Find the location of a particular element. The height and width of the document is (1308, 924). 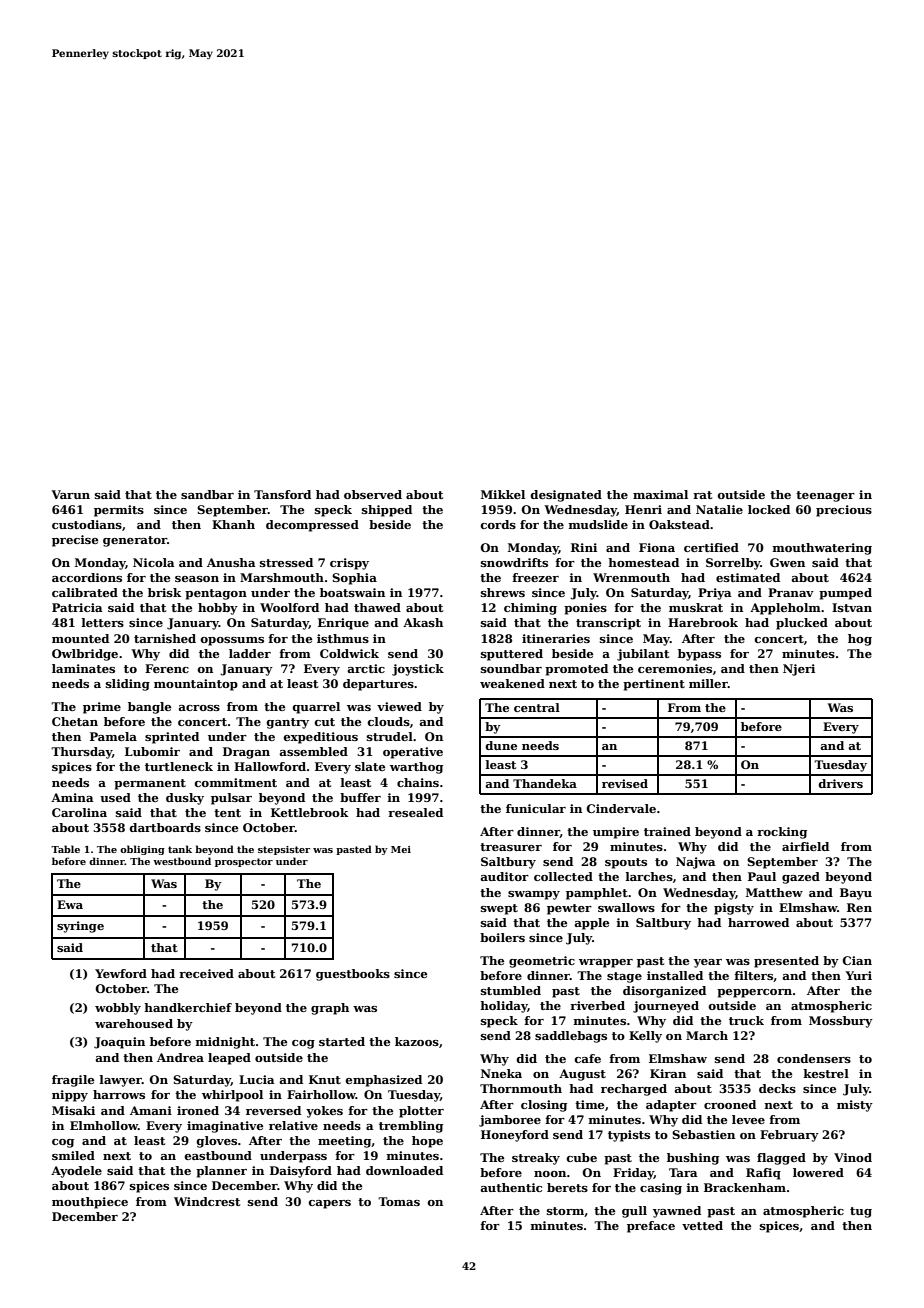

Henri is located at coordinates (643, 509).
